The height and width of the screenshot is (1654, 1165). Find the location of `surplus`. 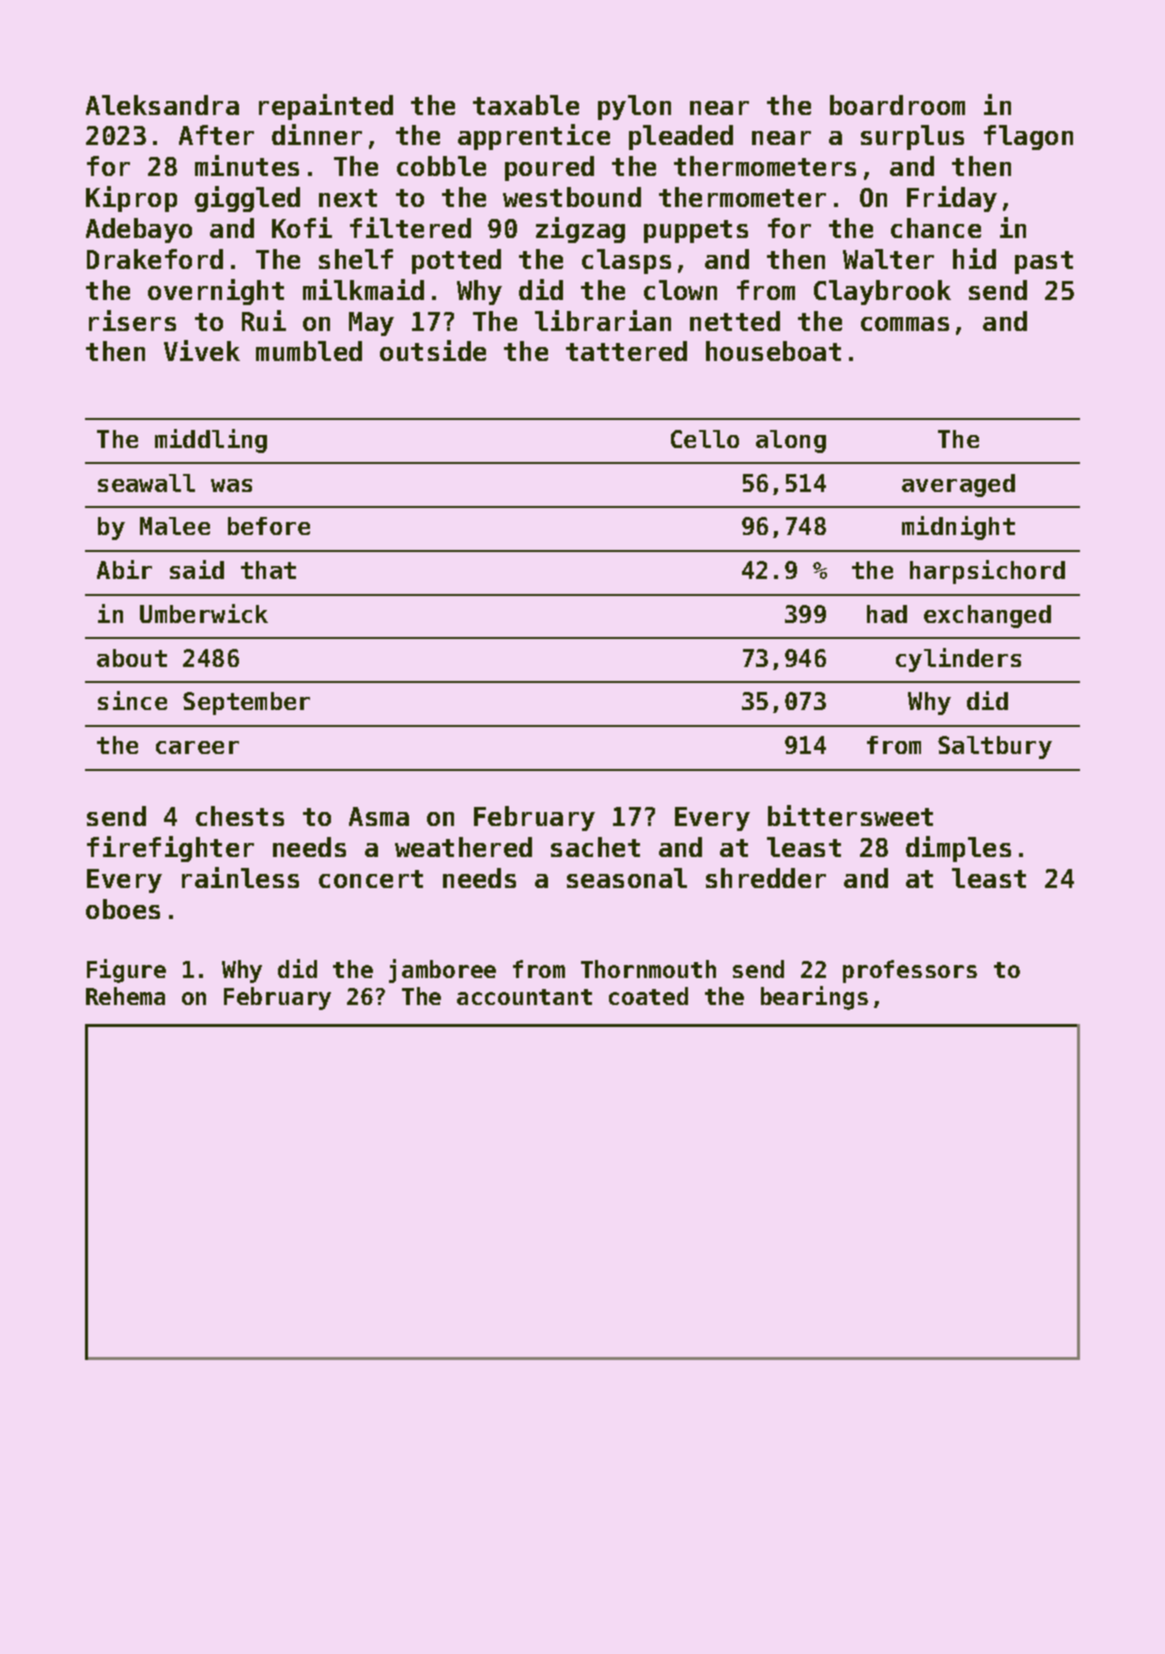

surplus is located at coordinates (912, 137).
